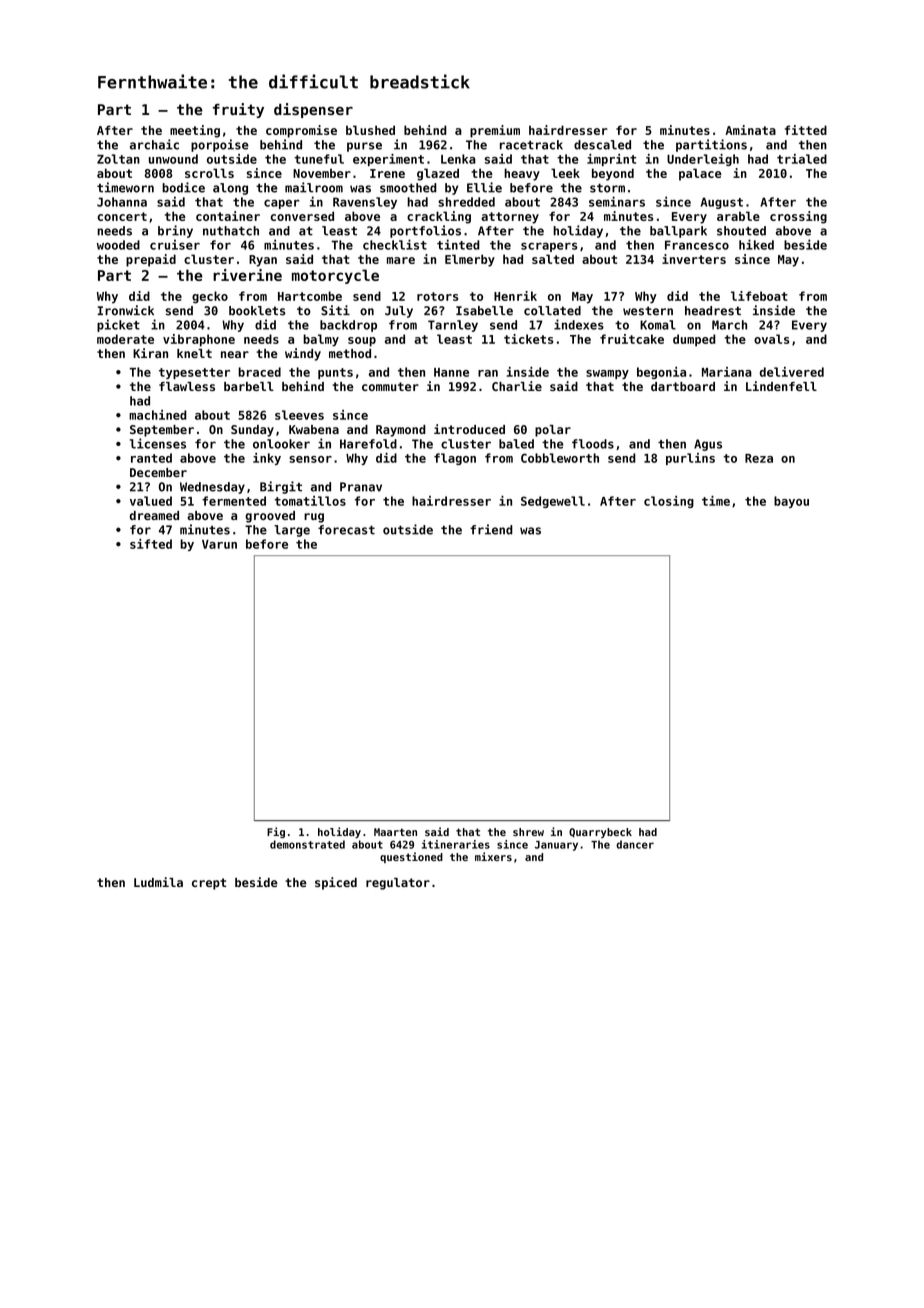 This document has height=1308, width=924. I want to click on machined, so click(158, 415).
